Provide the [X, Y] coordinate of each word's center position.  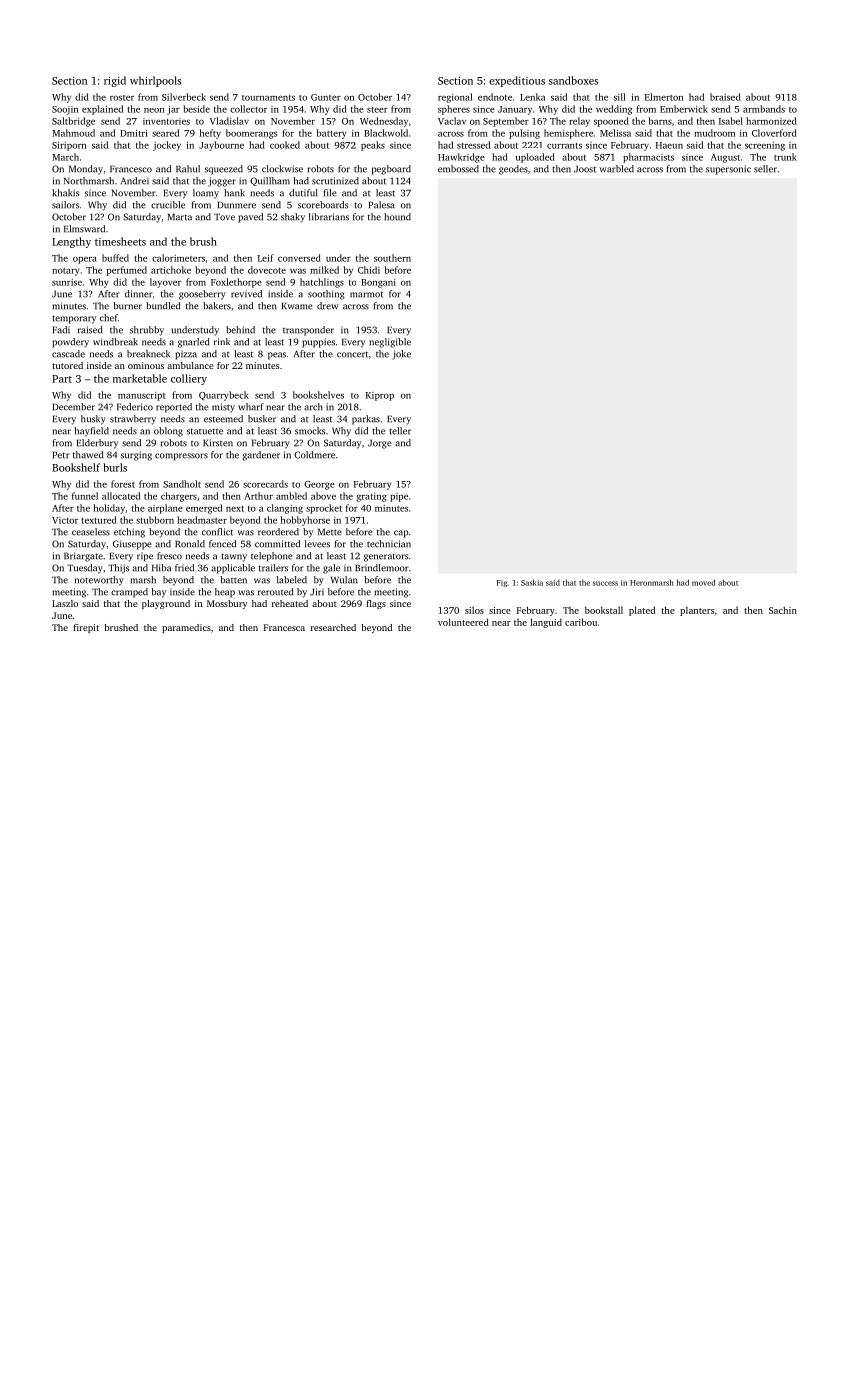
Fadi [61, 330]
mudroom [714, 133]
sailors [65, 205]
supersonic [728, 170]
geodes [513, 170]
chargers [179, 497]
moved [703, 582]
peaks [373, 146]
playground [166, 604]
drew [327, 306]
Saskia [532, 582]
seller [765, 169]
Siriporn [69, 146]
